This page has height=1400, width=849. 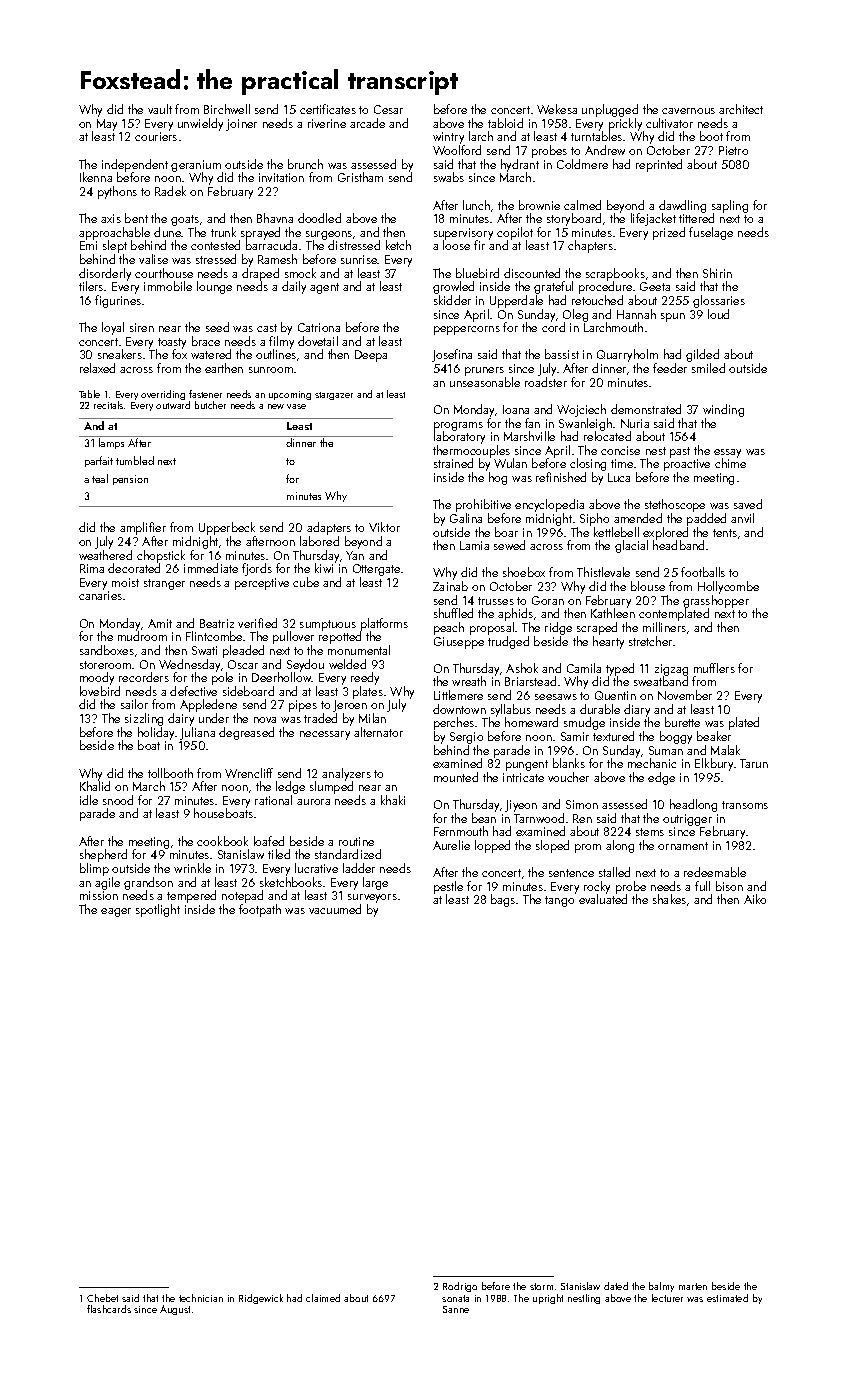 What do you see at coordinates (269, 841) in the page?
I see `loafed` at bounding box center [269, 841].
